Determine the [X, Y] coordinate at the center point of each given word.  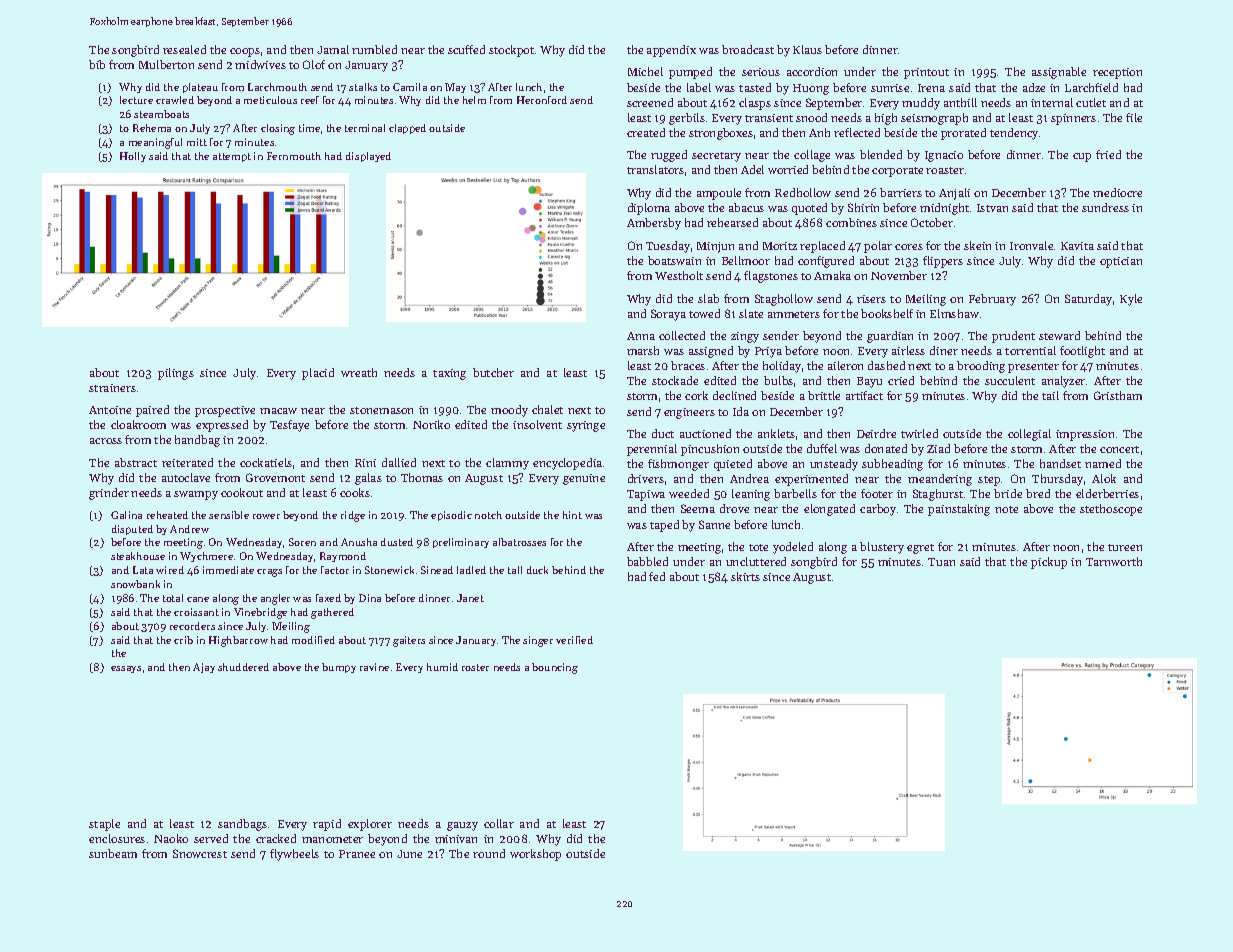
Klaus [807, 49]
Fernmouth [294, 156]
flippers [943, 262]
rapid [327, 825]
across [106, 441]
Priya [768, 352]
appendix [671, 51]
